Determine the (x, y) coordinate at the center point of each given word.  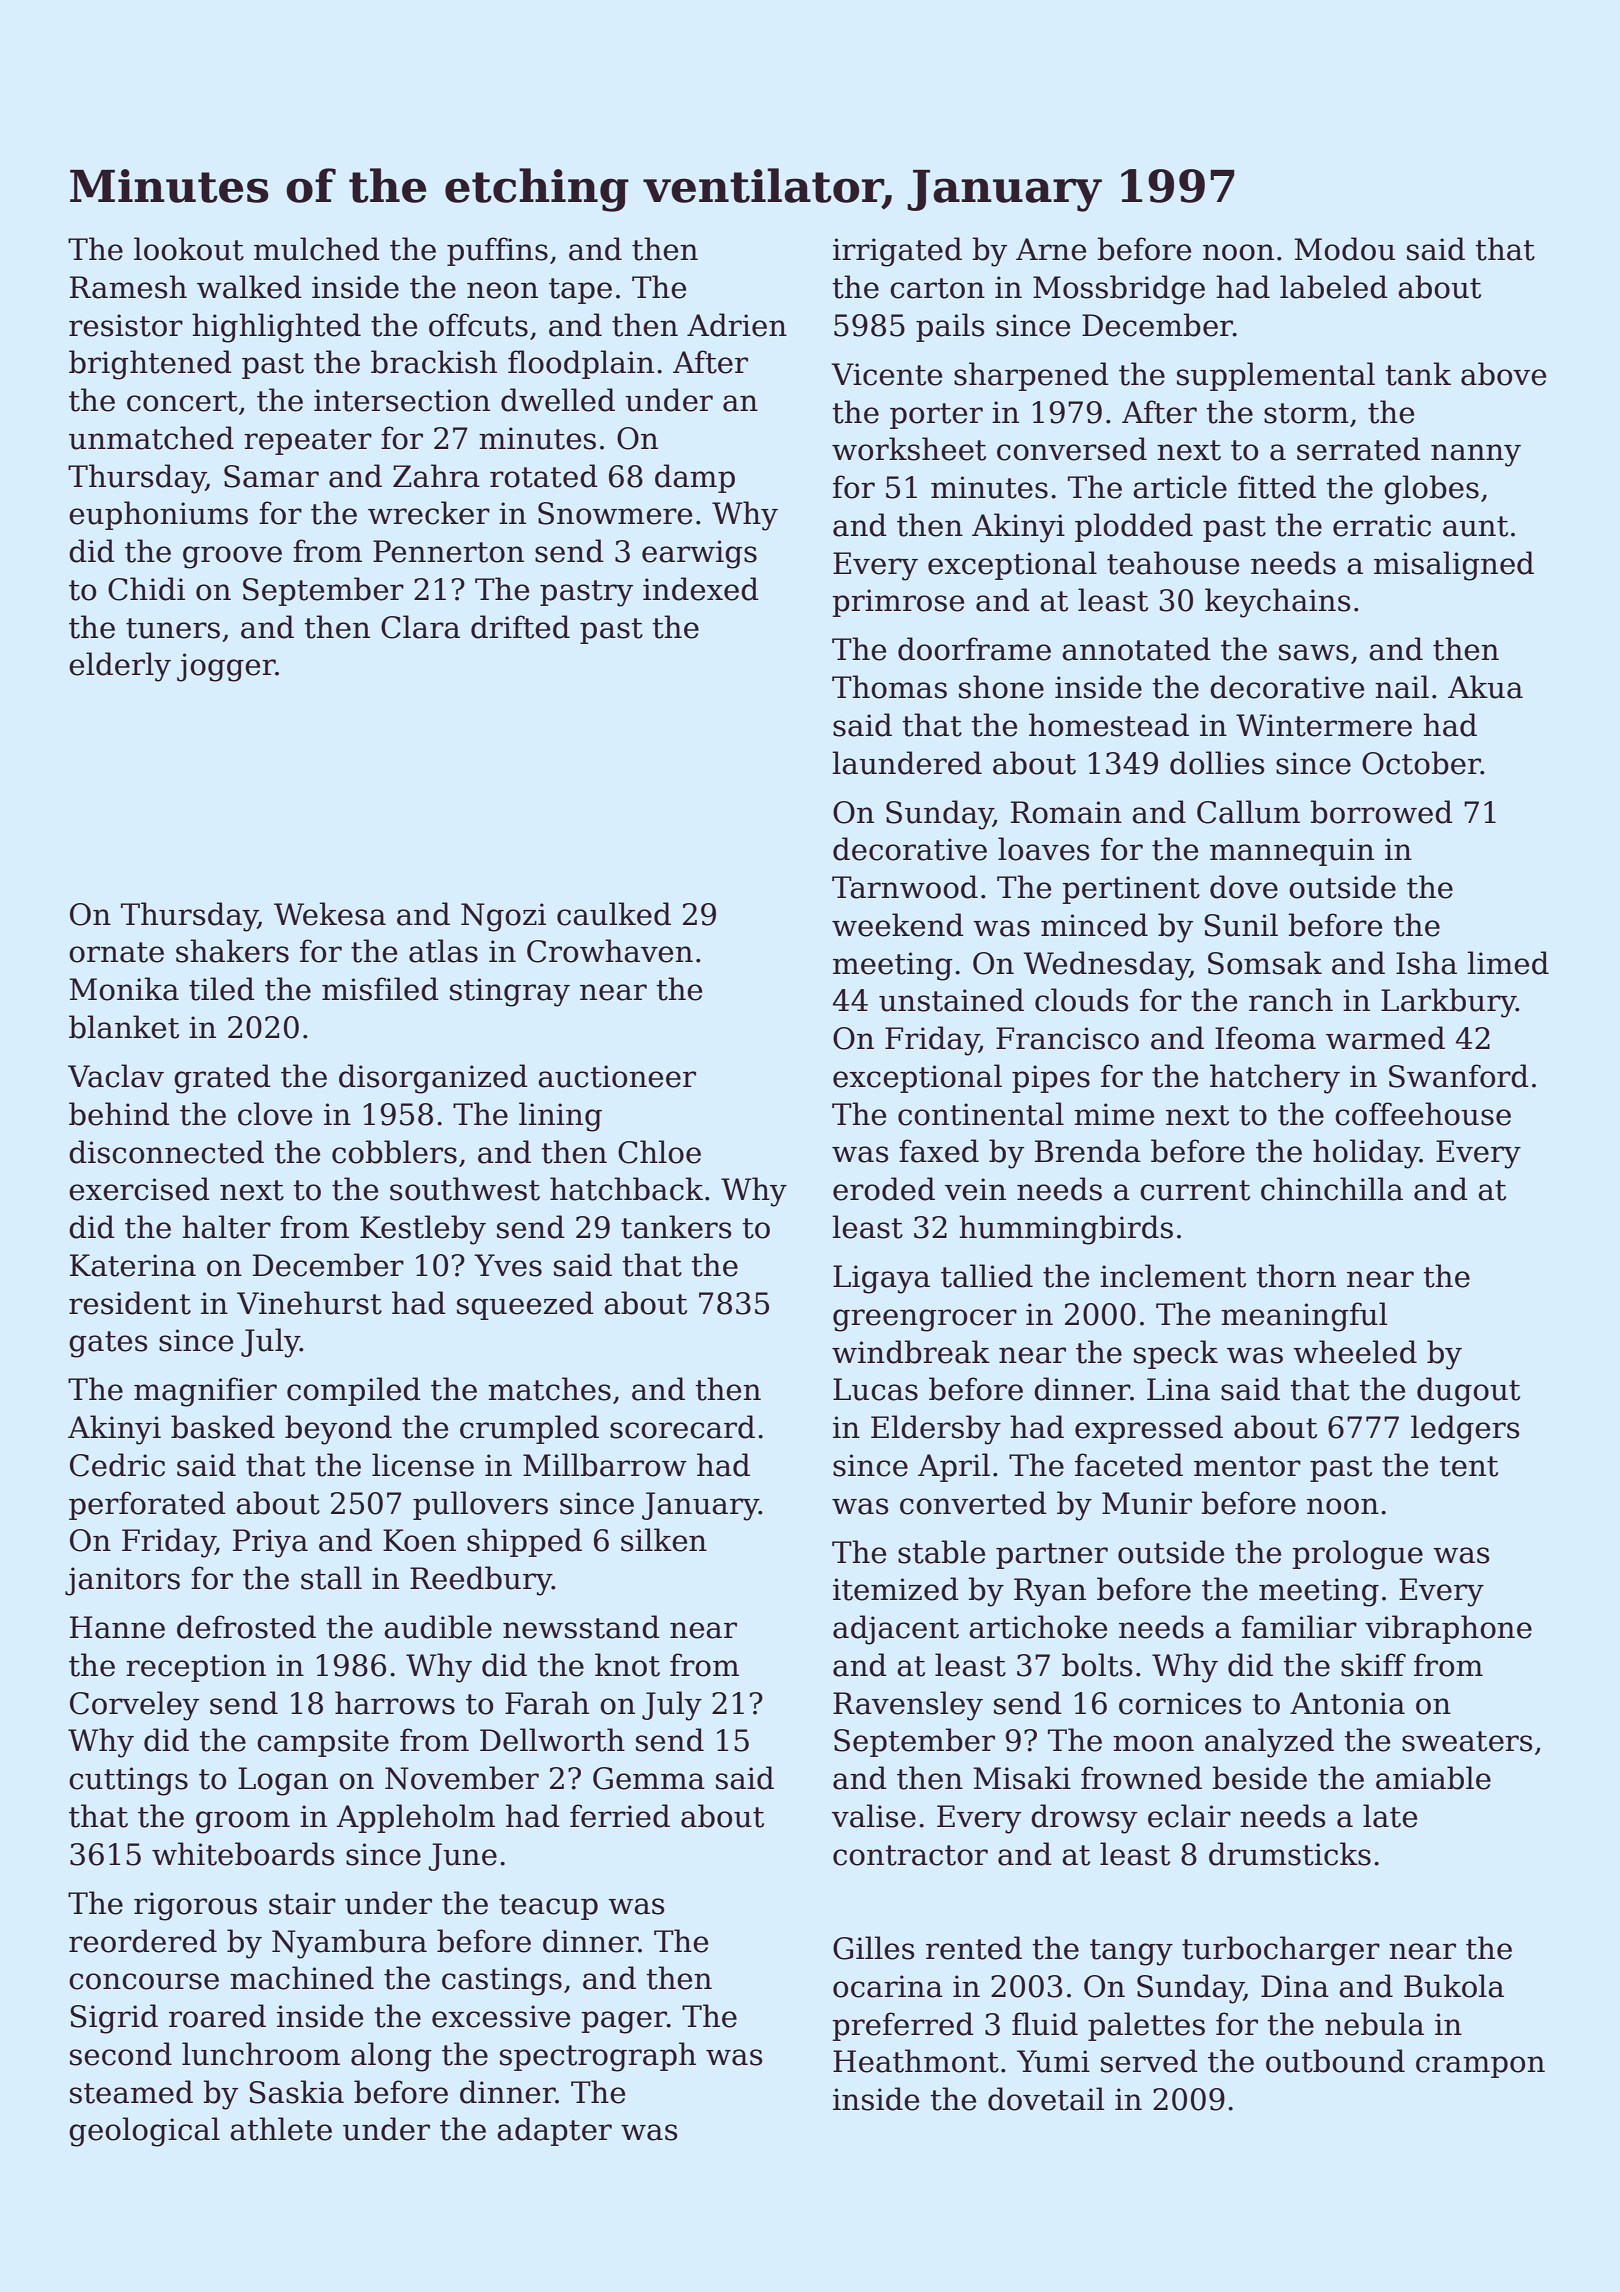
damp (695, 478)
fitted (1277, 487)
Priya (270, 1543)
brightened (150, 365)
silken (664, 1540)
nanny (1476, 455)
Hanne (117, 1627)
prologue (1357, 1555)
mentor (1247, 1466)
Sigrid (114, 2019)
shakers (232, 951)
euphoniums (158, 515)
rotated (544, 476)
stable (941, 1552)
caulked (614, 914)
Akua (1485, 687)
